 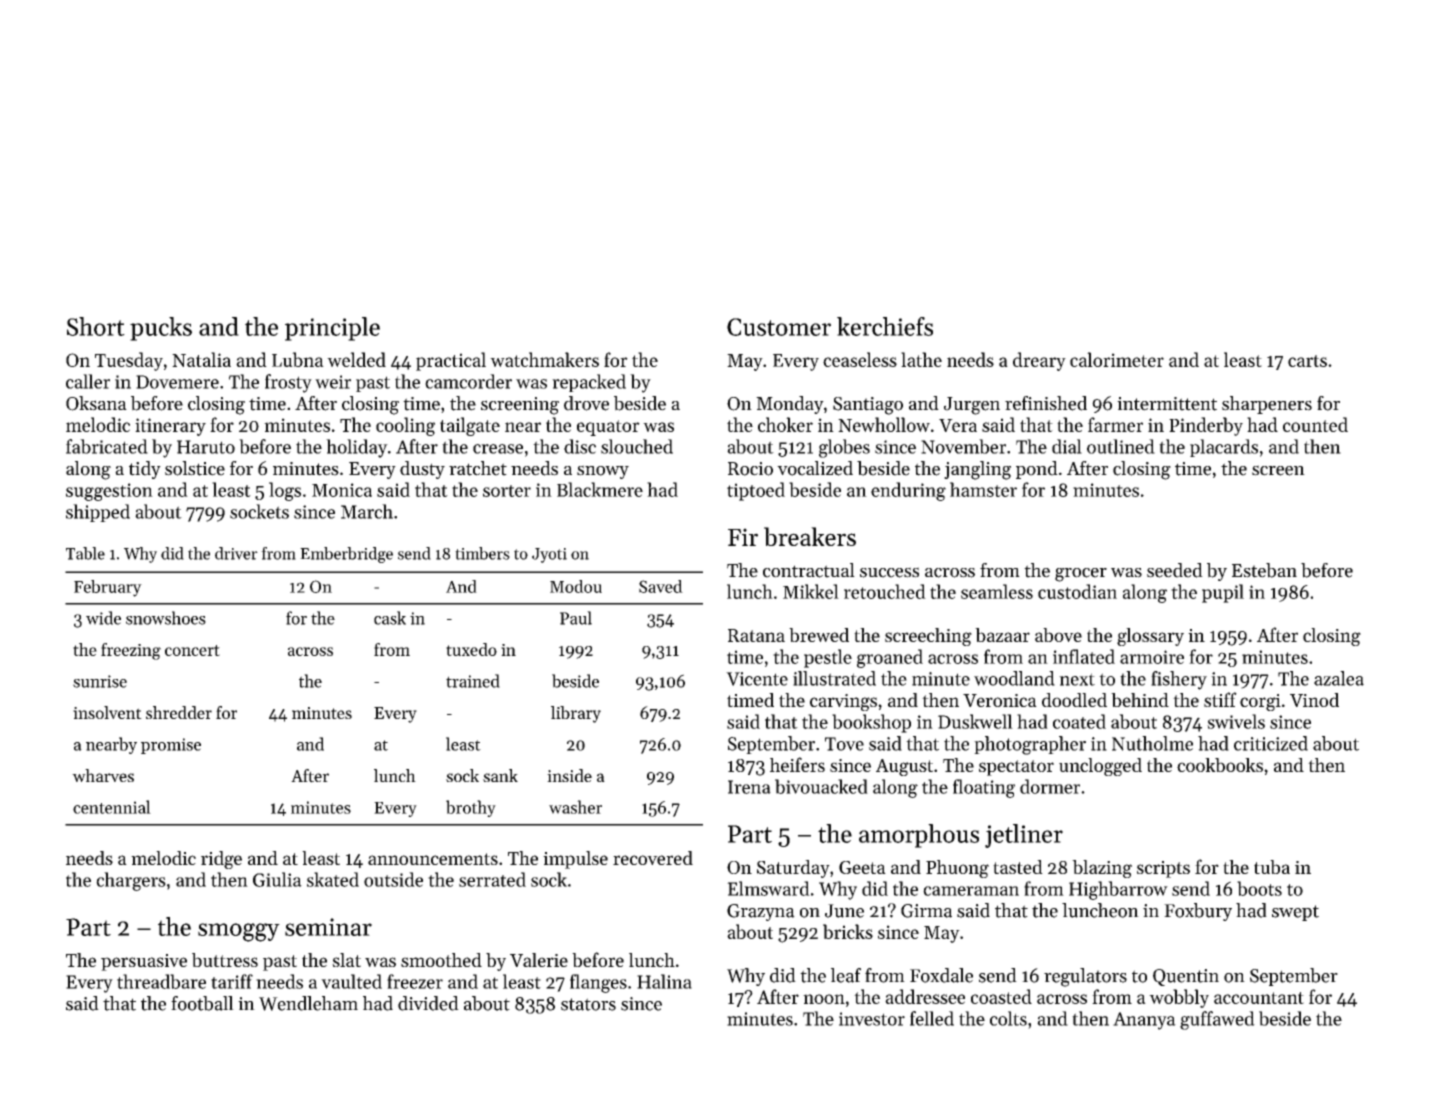 I want to click on smoothed, so click(x=441, y=960).
